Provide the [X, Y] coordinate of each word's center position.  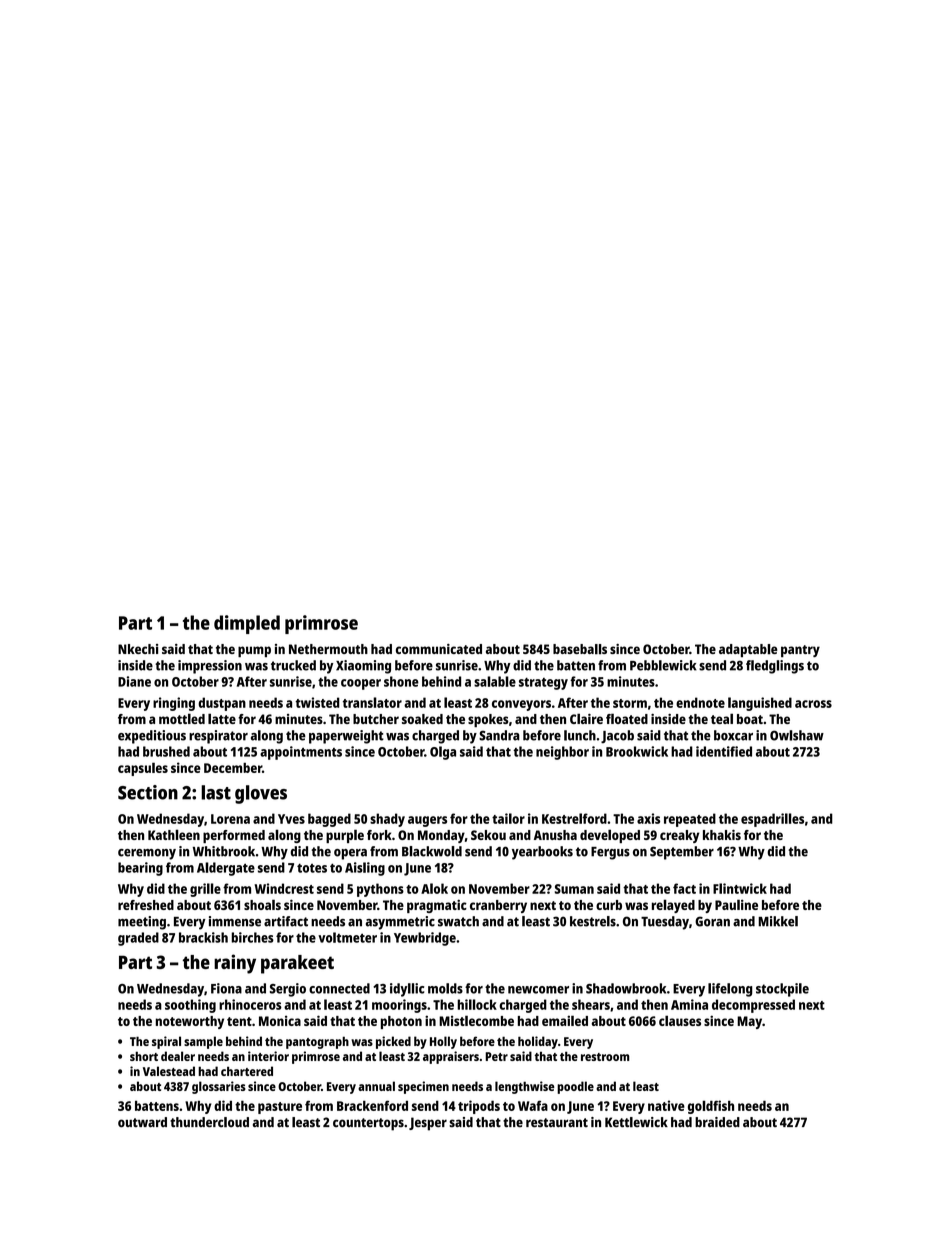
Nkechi [138, 649]
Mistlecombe [476, 1020]
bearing [140, 869]
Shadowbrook [626, 988]
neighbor [562, 753]
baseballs [580, 649]
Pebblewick [663, 665]
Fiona [226, 988]
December [233, 768]
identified [724, 751]
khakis [722, 834]
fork [379, 835]
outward [142, 1122]
